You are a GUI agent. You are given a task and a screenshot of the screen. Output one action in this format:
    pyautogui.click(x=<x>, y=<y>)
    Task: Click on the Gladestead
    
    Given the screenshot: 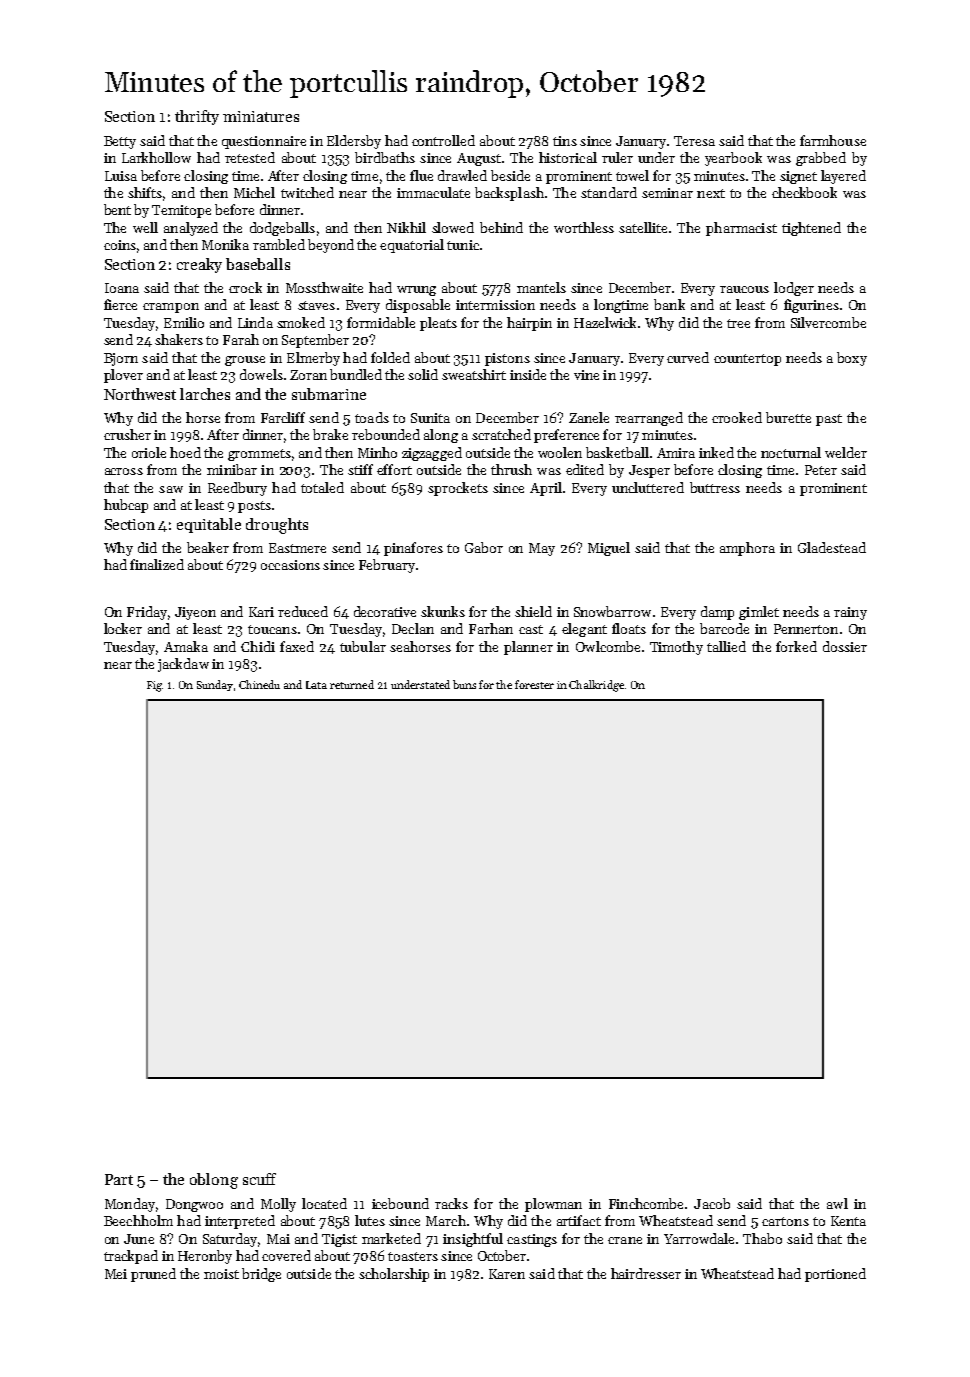 What is the action you would take?
    pyautogui.click(x=832, y=547)
